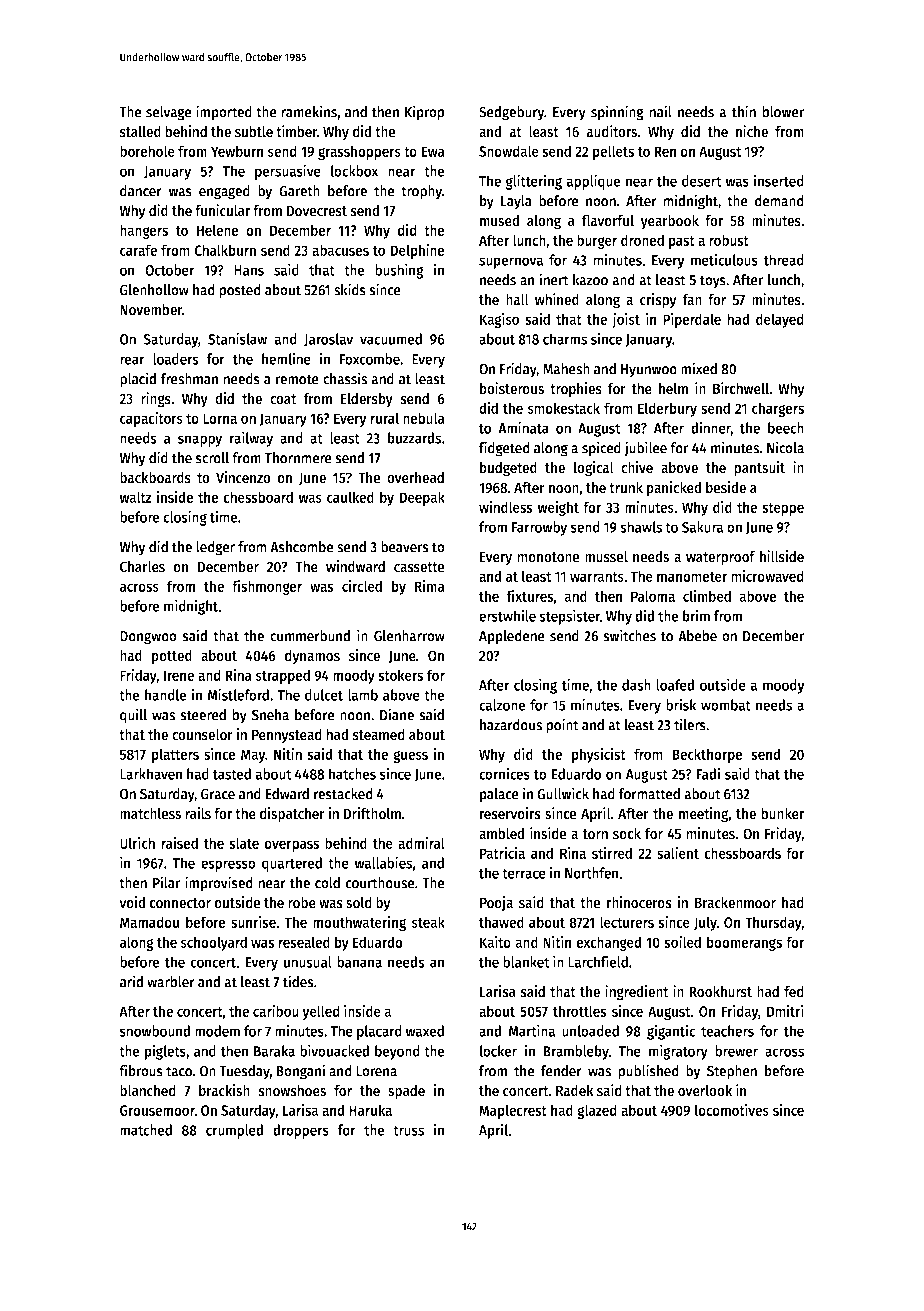  What do you see at coordinates (237, 151) in the screenshot?
I see `Yewburn` at bounding box center [237, 151].
